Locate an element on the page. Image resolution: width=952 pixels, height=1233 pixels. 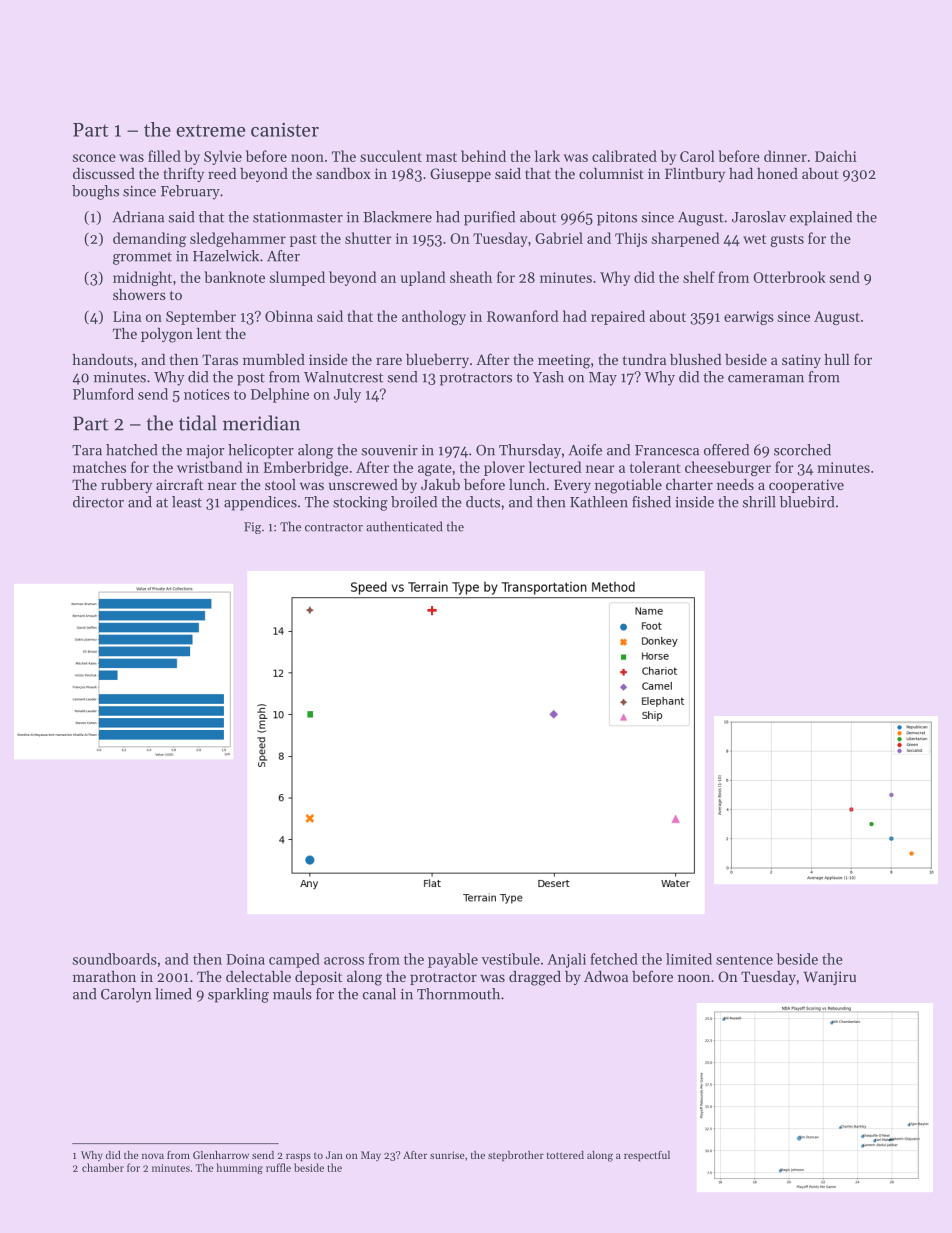
nova is located at coordinates (153, 1156).
